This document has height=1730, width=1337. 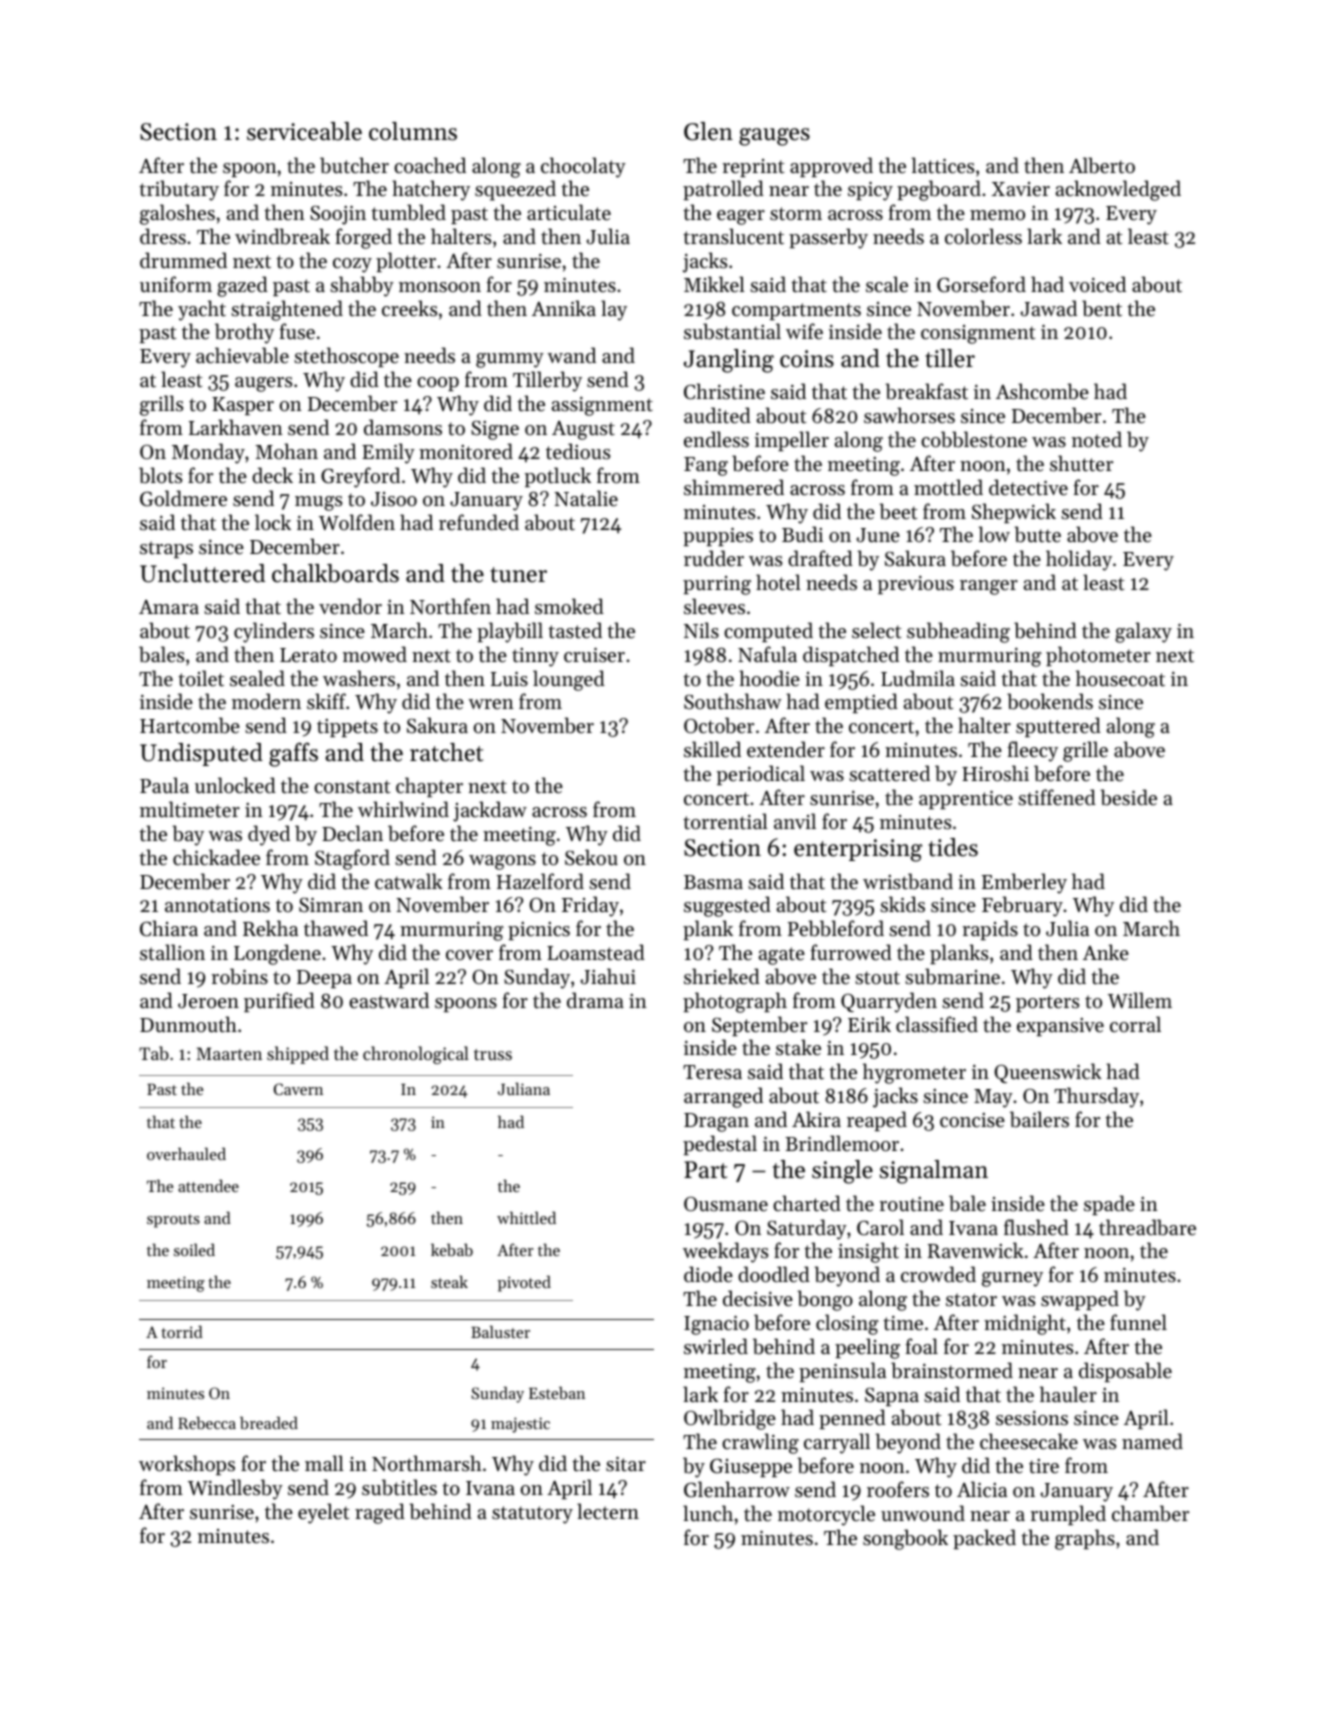 I want to click on lunch, so click(x=708, y=1513).
